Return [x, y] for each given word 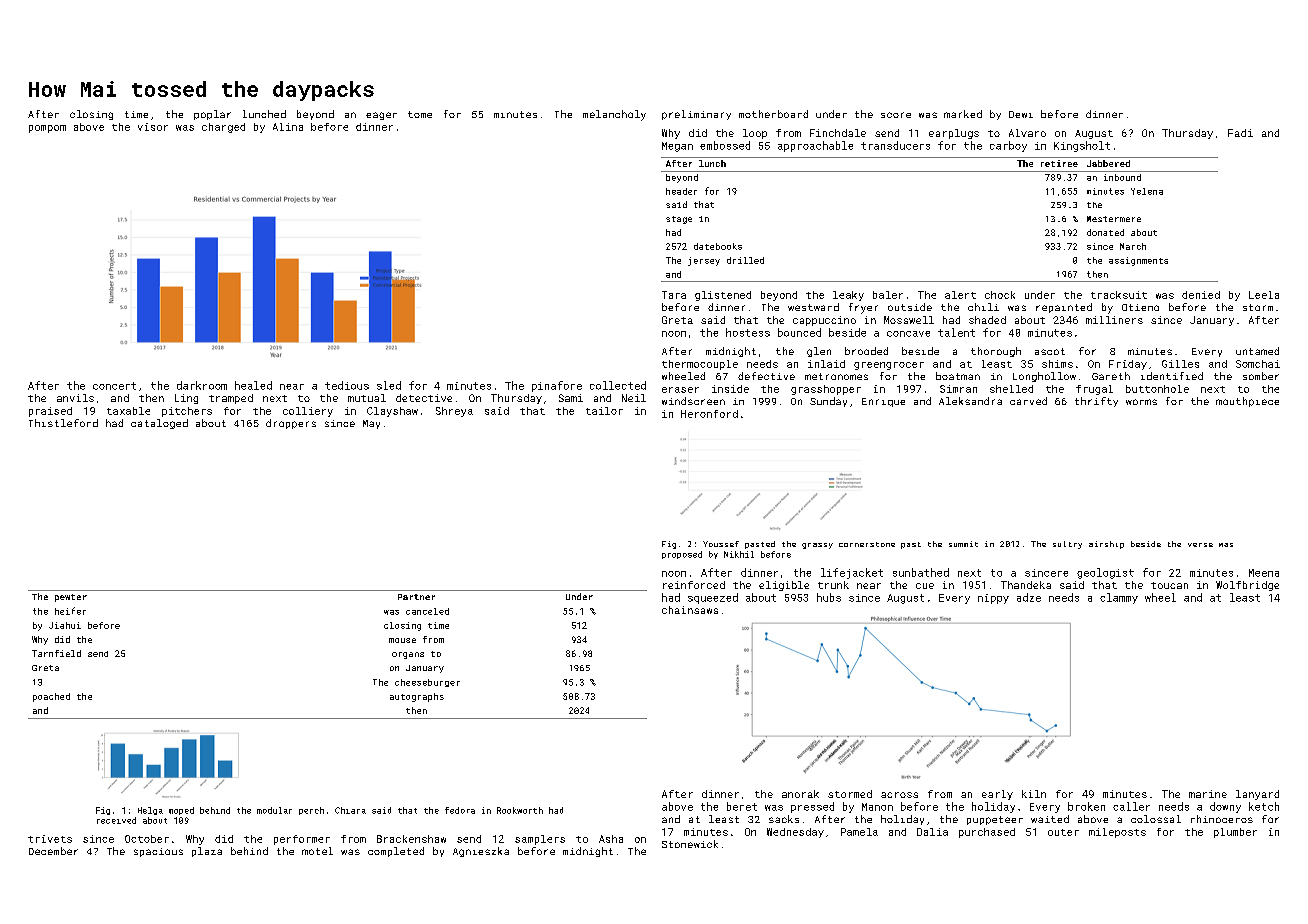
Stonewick [690, 844]
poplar [212, 115]
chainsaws [690, 610]
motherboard [773, 114]
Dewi [1021, 114]
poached [51, 697]
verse [1200, 545]
